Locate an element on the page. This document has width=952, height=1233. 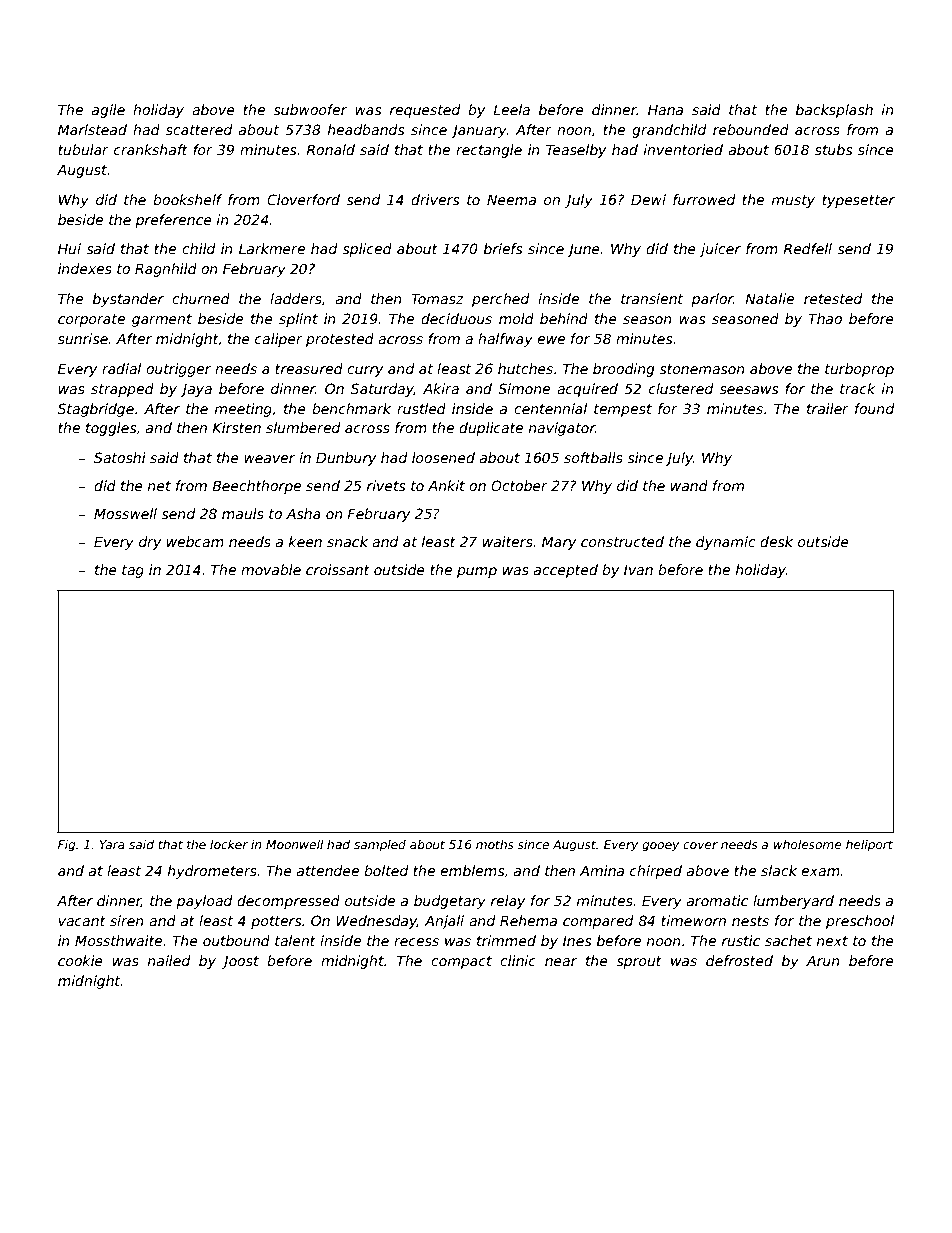
backsplash is located at coordinates (834, 111).
